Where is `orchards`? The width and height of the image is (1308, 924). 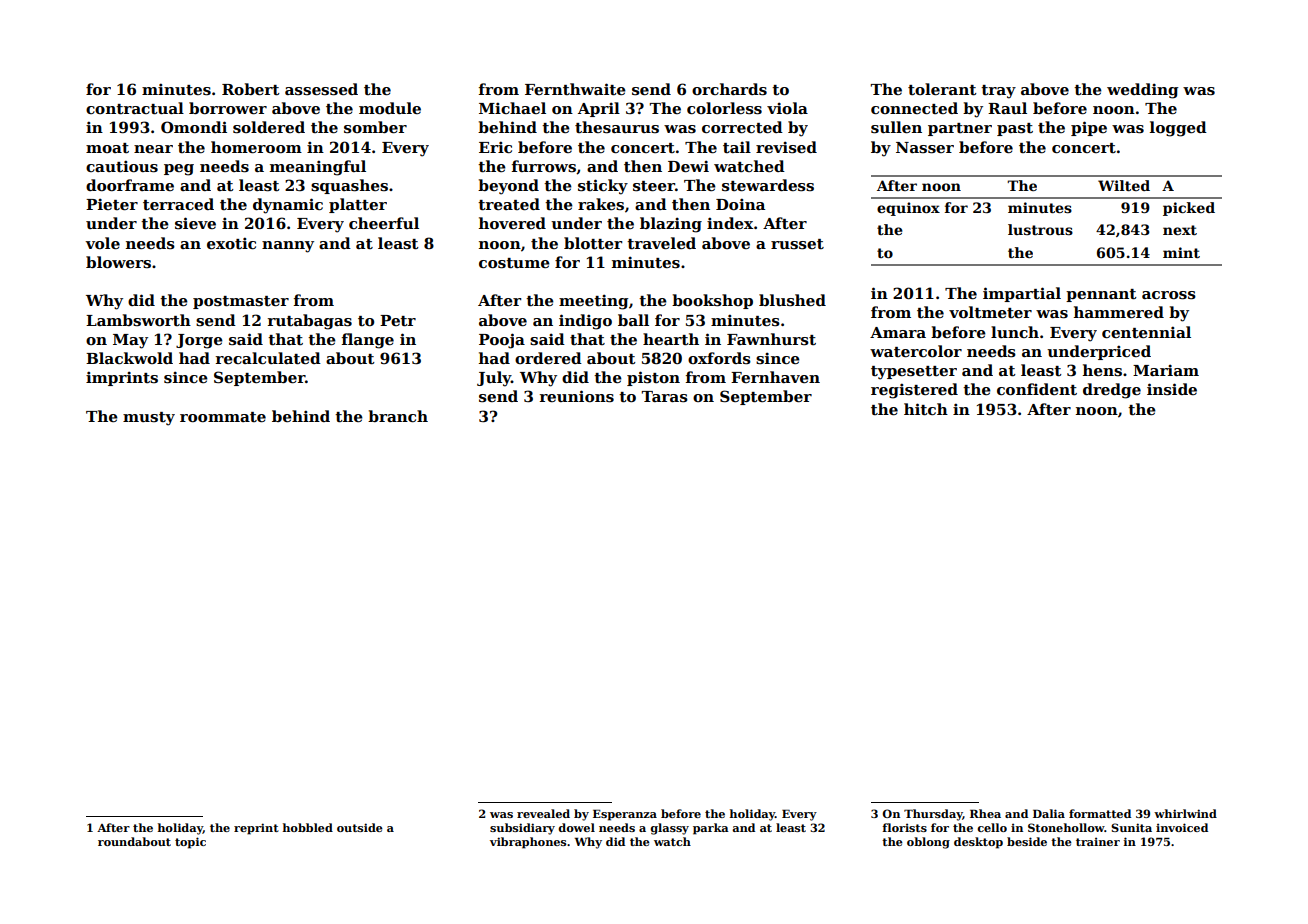 orchards is located at coordinates (729, 89).
